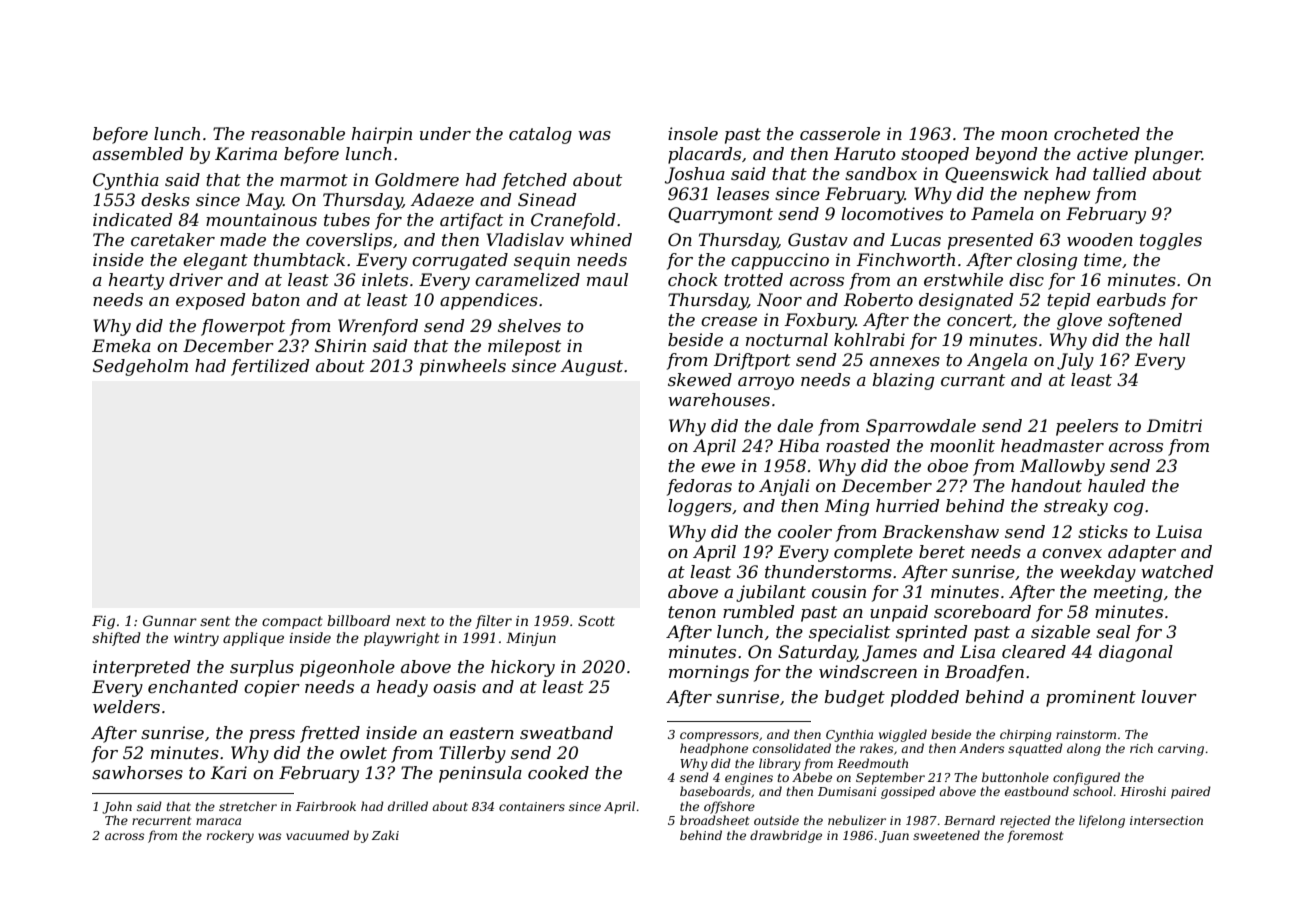  What do you see at coordinates (699, 487) in the page?
I see `fedoras` at bounding box center [699, 487].
